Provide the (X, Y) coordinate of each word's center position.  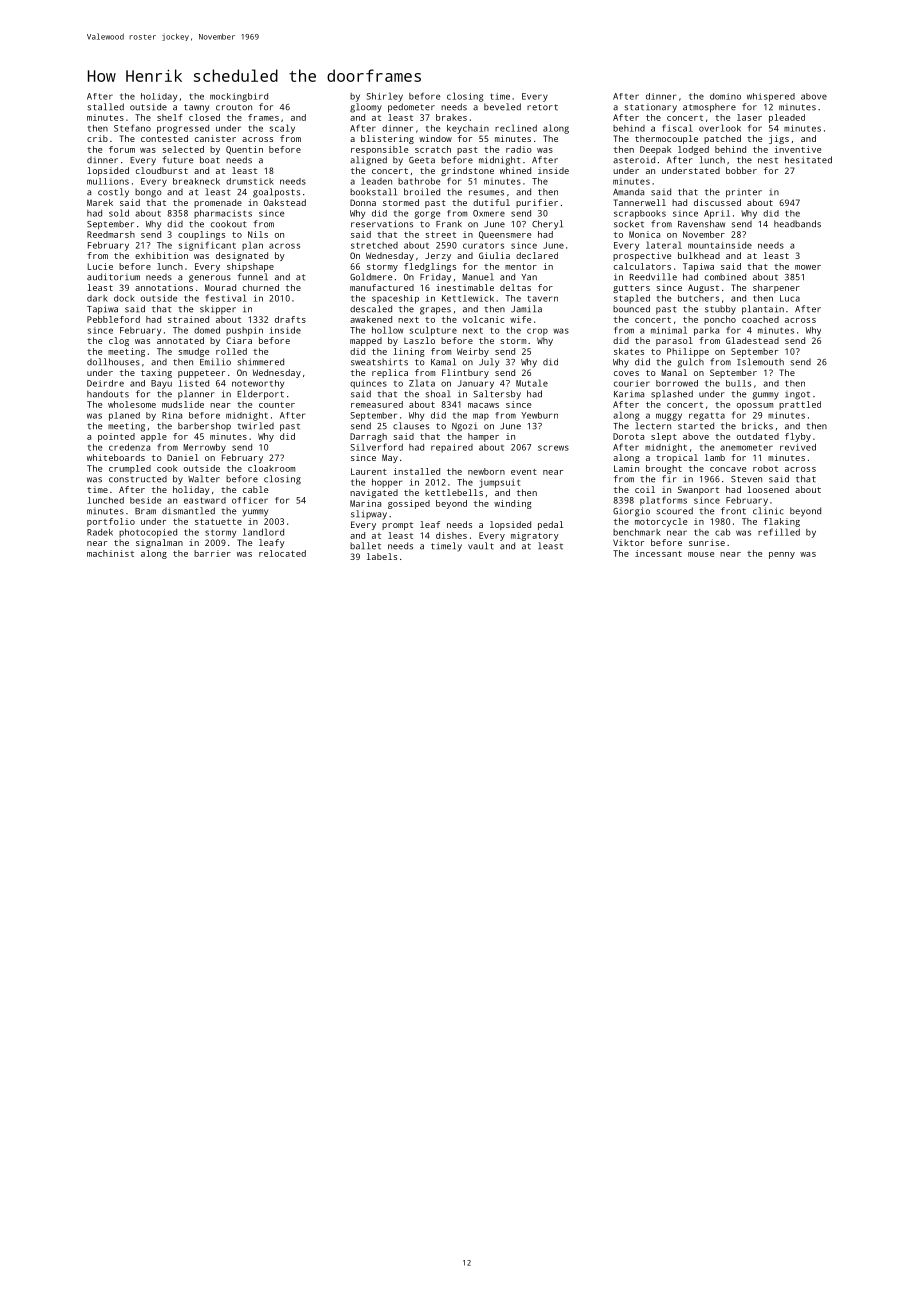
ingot (797, 395)
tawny (196, 108)
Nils (258, 234)
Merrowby (204, 448)
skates (629, 351)
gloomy (366, 108)
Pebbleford (113, 319)
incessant (658, 553)
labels (382, 556)
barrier (212, 553)
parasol (674, 341)
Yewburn (539, 415)
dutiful (491, 202)
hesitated (808, 160)
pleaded (787, 118)
